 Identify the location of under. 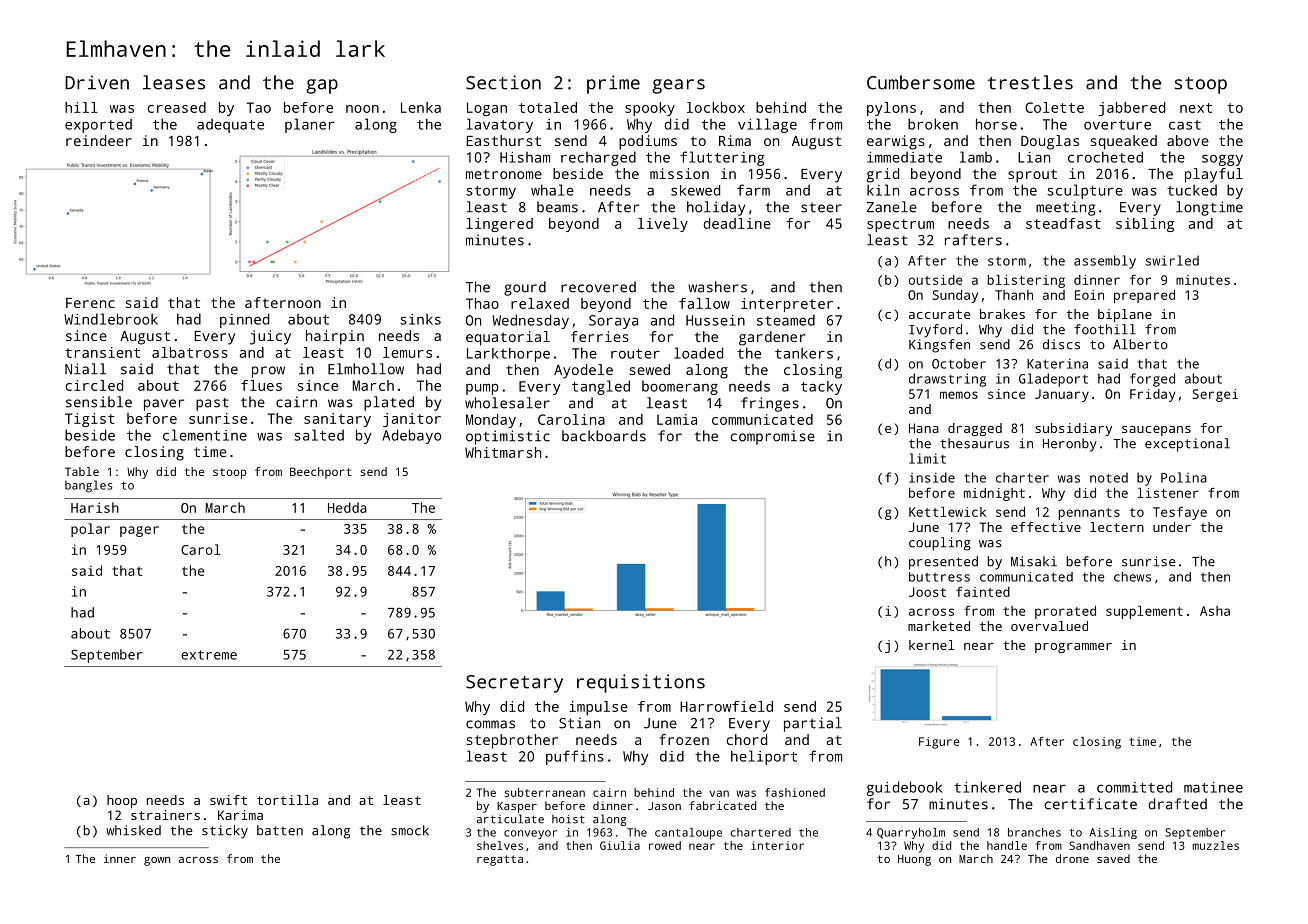
(1172, 527).
